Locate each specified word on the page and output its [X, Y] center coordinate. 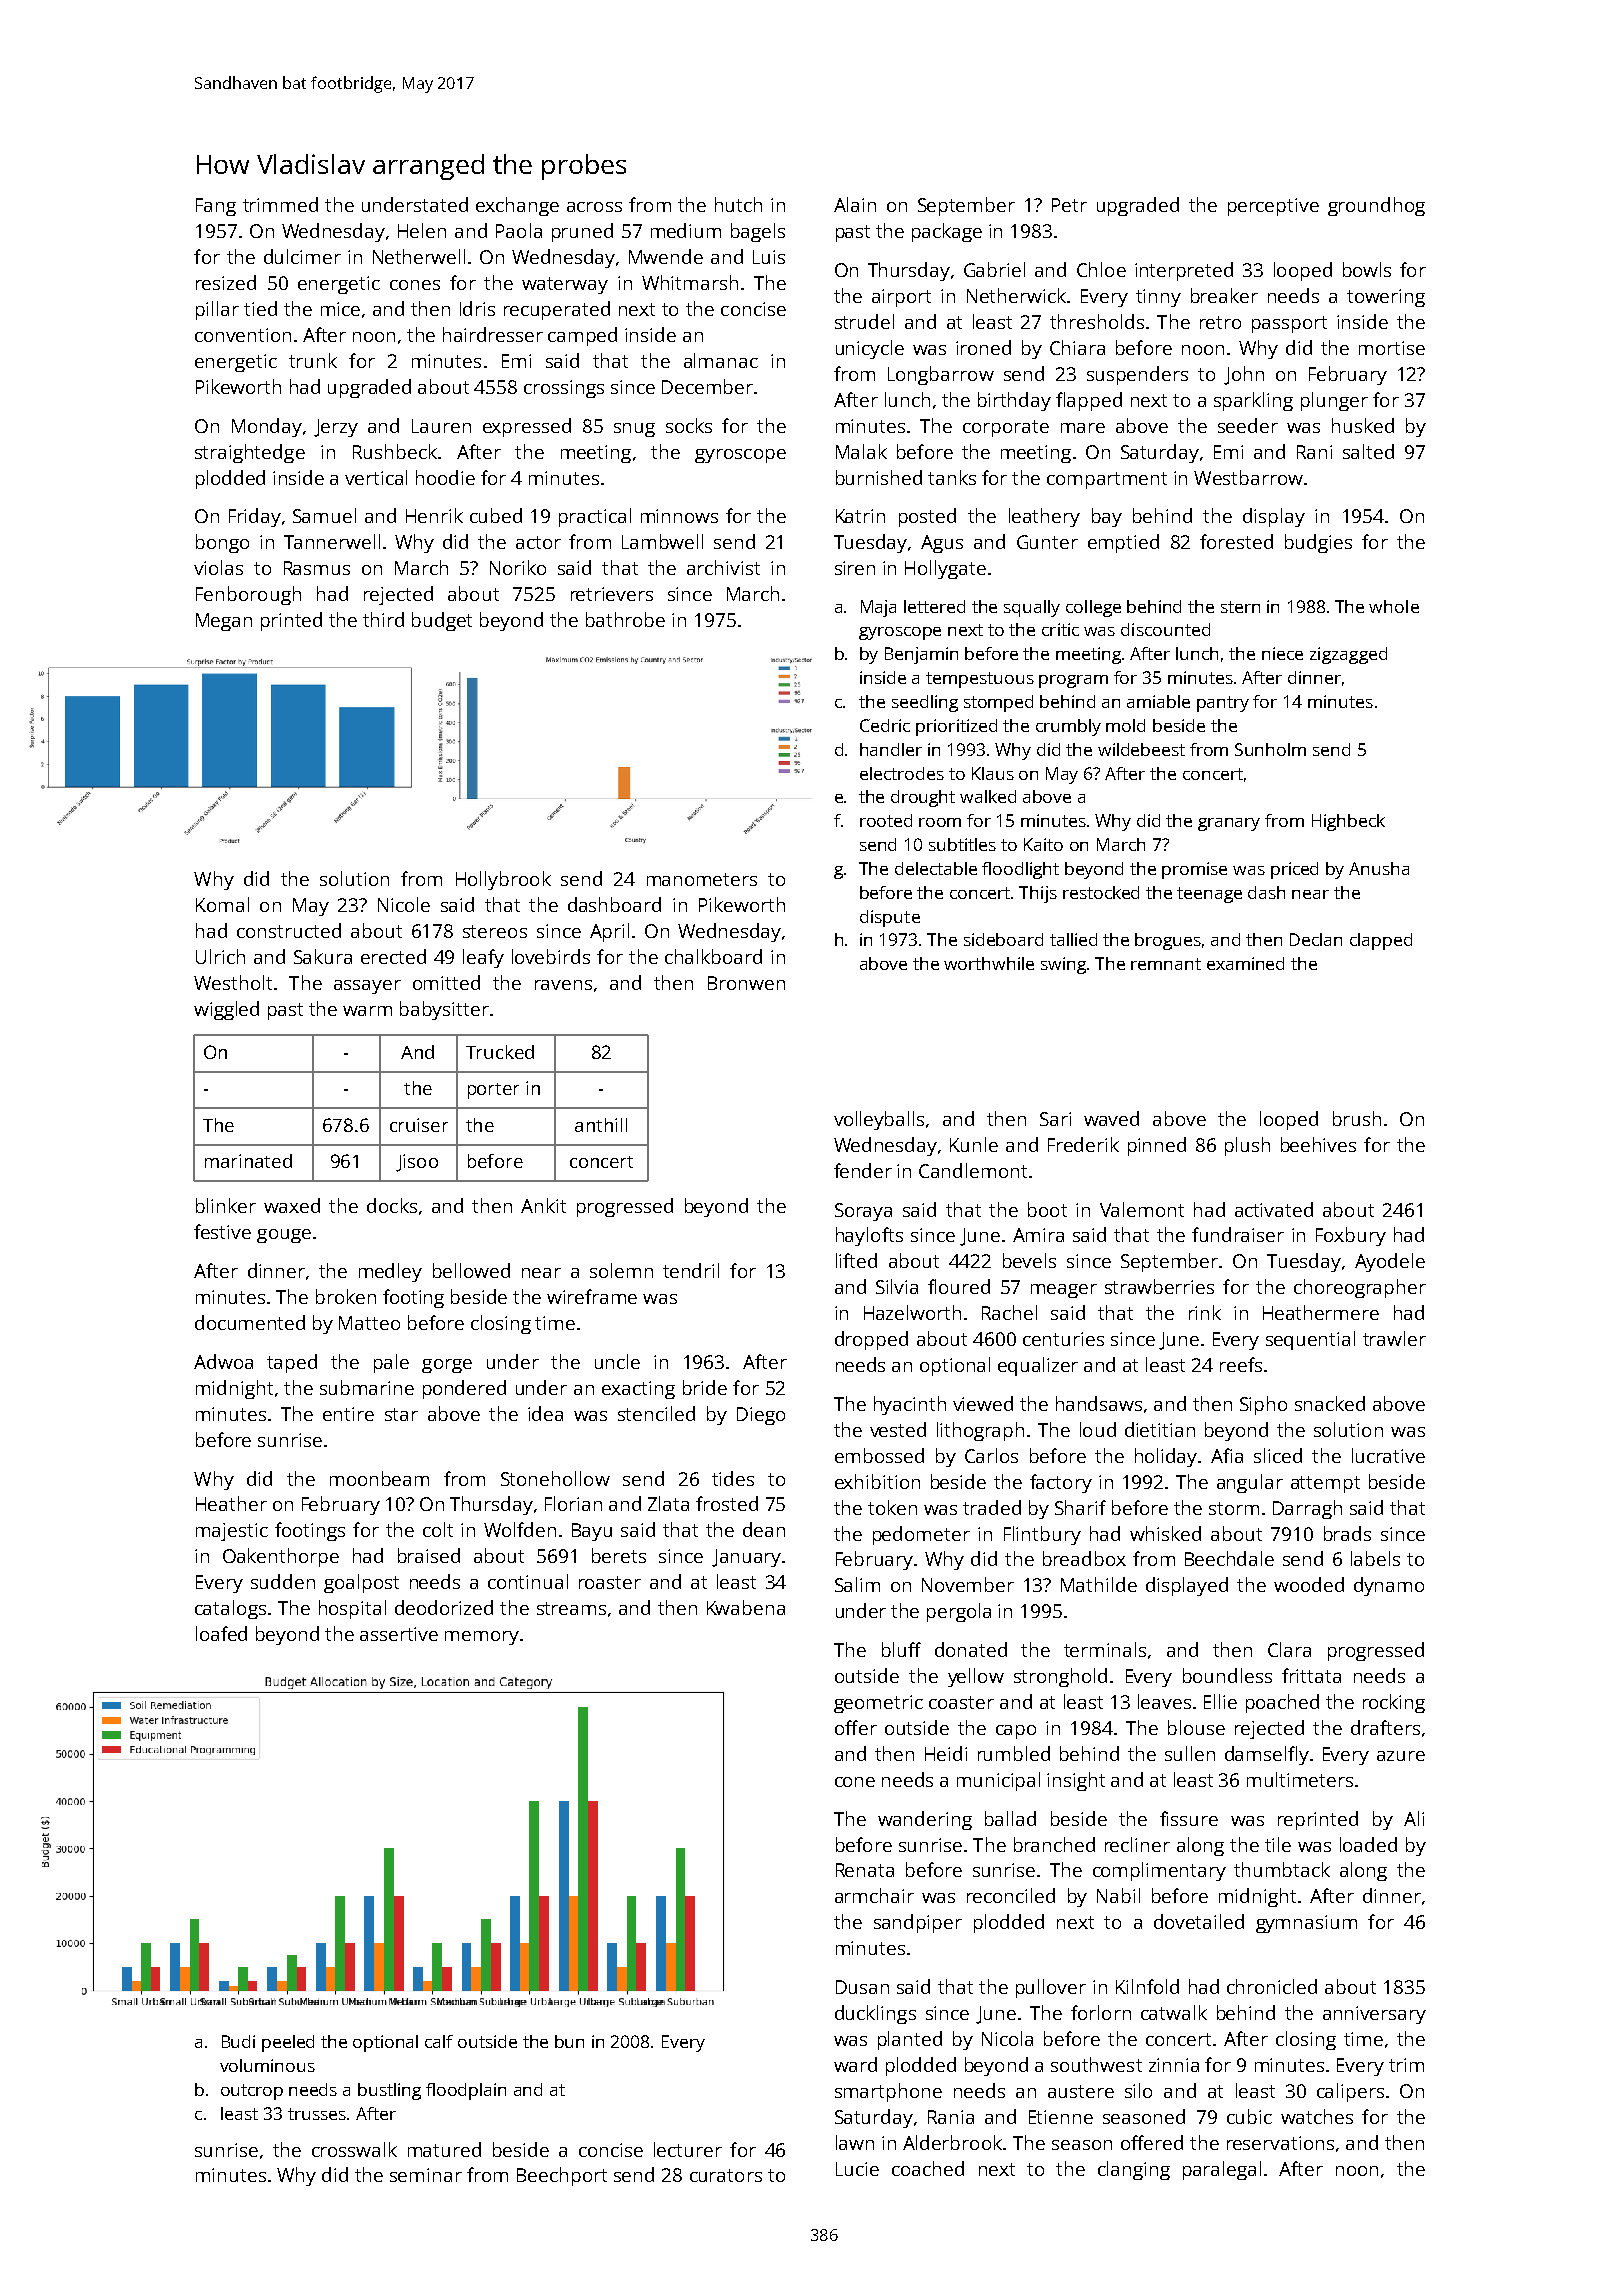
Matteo [369, 1323]
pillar [217, 310]
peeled [288, 2043]
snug [634, 430]
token [892, 1507]
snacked [1330, 1403]
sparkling [1253, 401]
